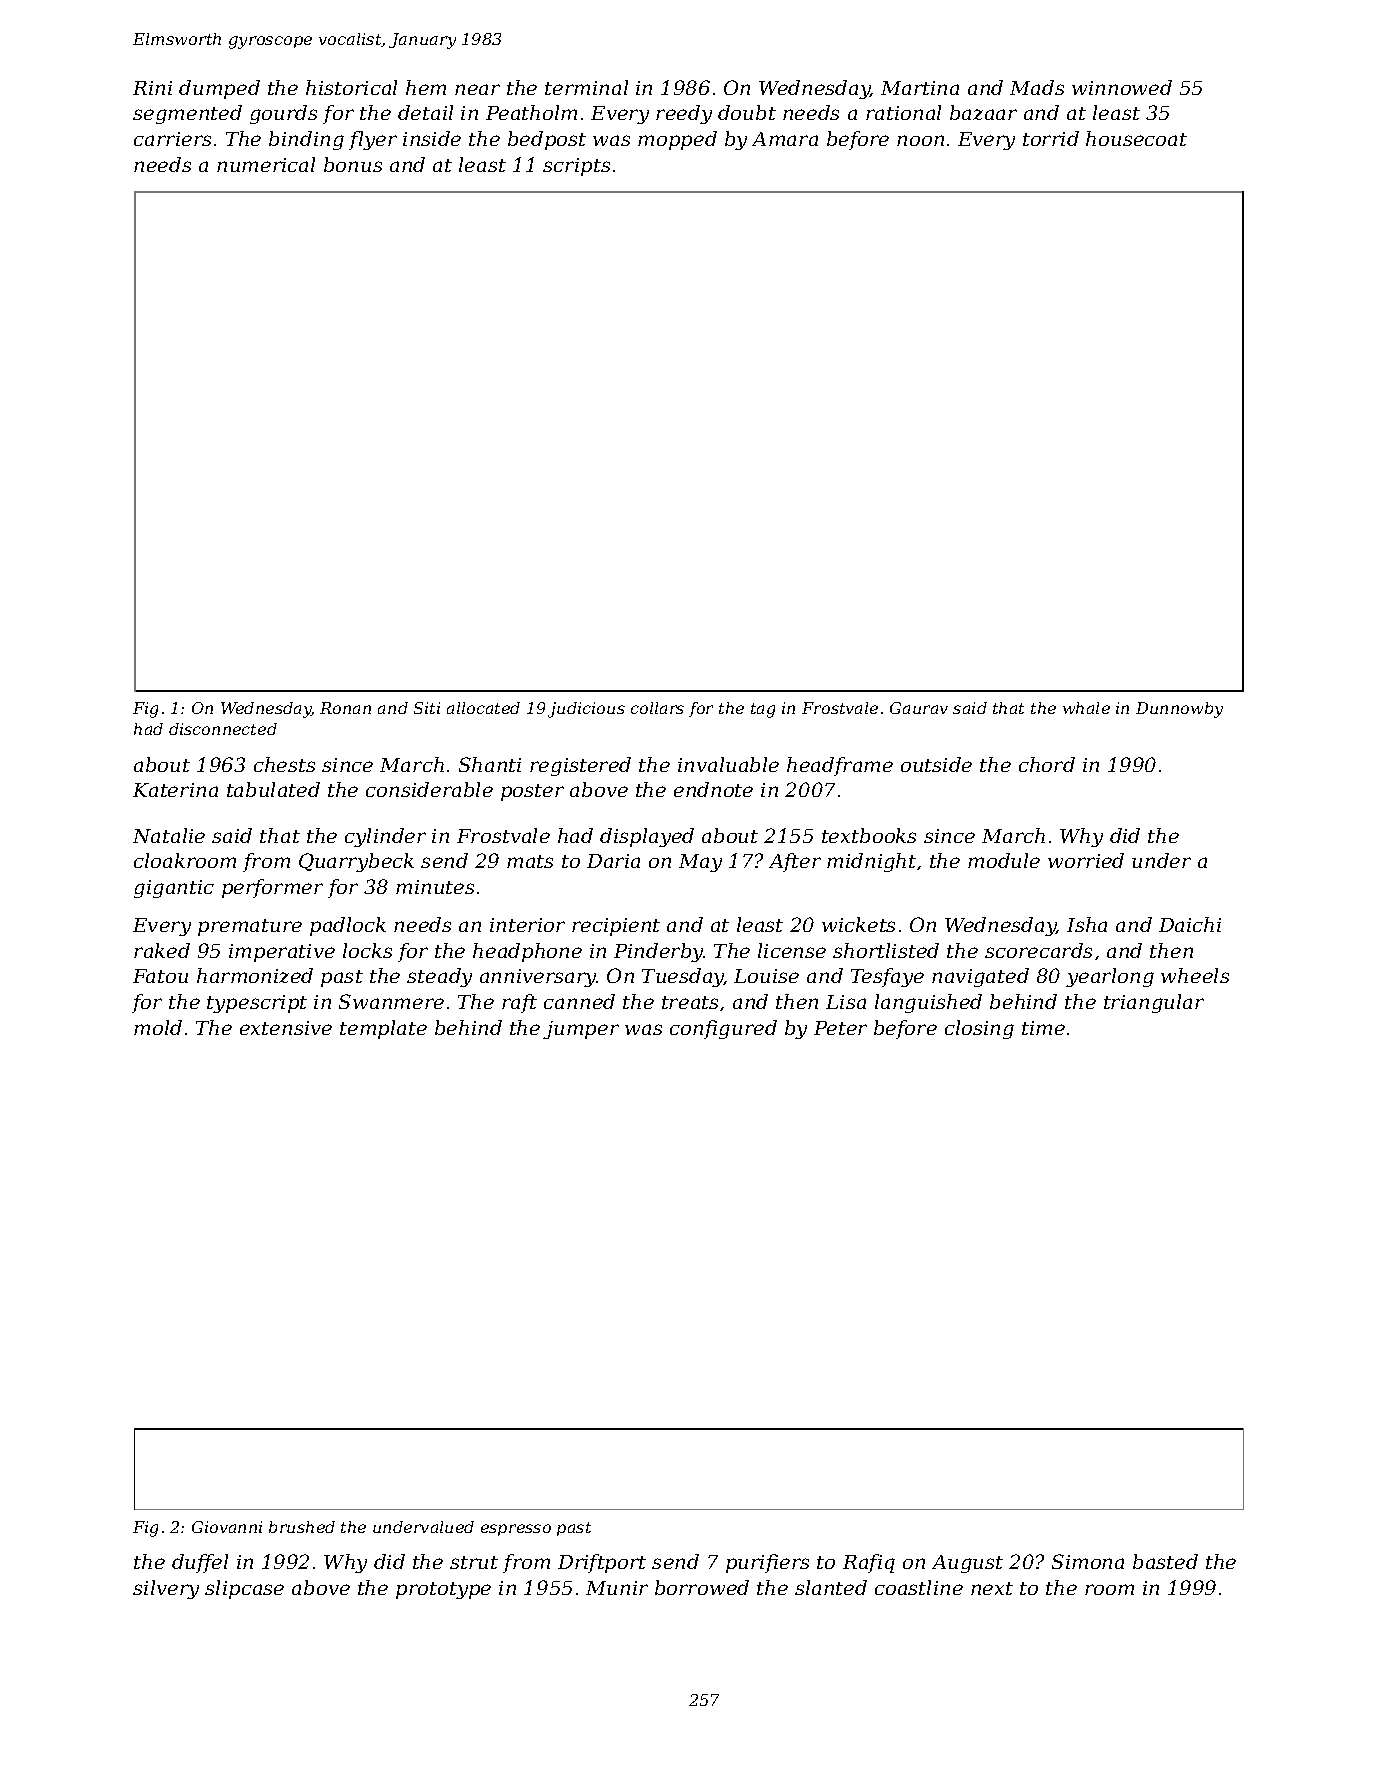  What do you see at coordinates (443, 1590) in the screenshot?
I see `prototype` at bounding box center [443, 1590].
